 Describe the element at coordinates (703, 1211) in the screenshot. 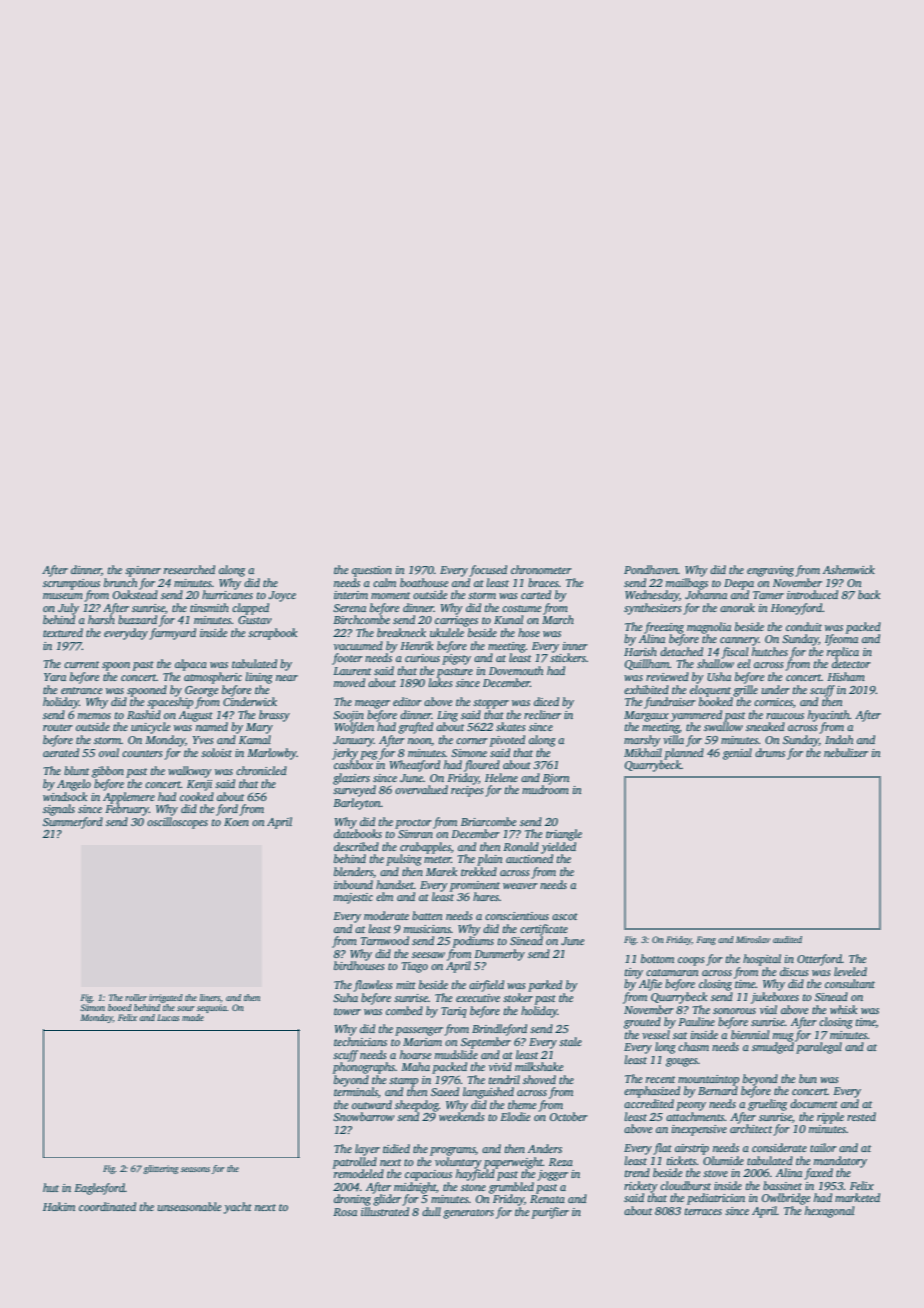

I see `terraces` at that location.
